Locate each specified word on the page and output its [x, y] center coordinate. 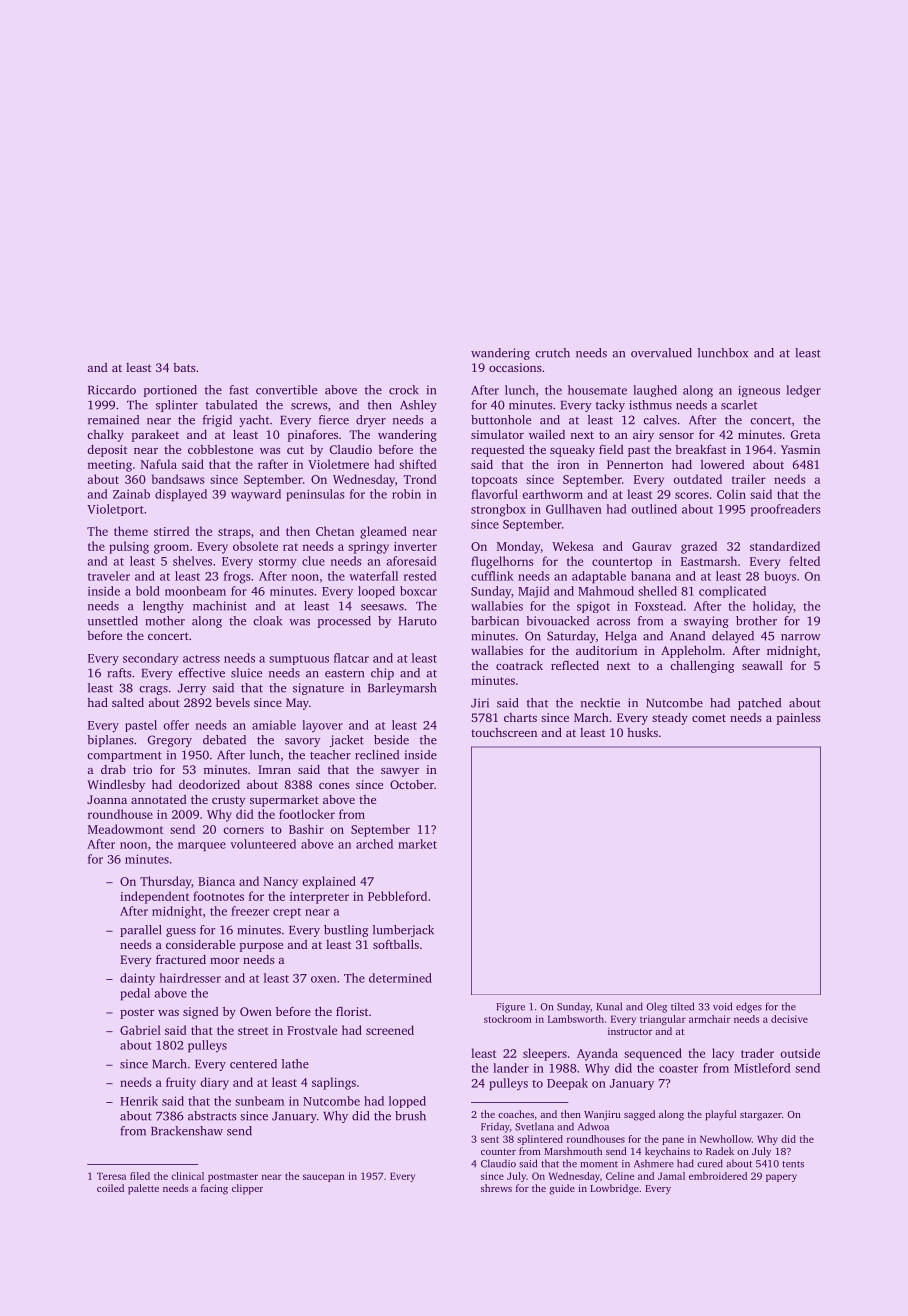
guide [562, 1189]
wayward [256, 495]
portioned [170, 391]
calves [660, 420]
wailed [547, 434]
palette [143, 1189]
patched [759, 704]
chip [382, 674]
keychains [667, 1152]
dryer [371, 421]
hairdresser [190, 978]
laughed [655, 391]
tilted [682, 1006]
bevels [233, 702]
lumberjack [403, 931]
